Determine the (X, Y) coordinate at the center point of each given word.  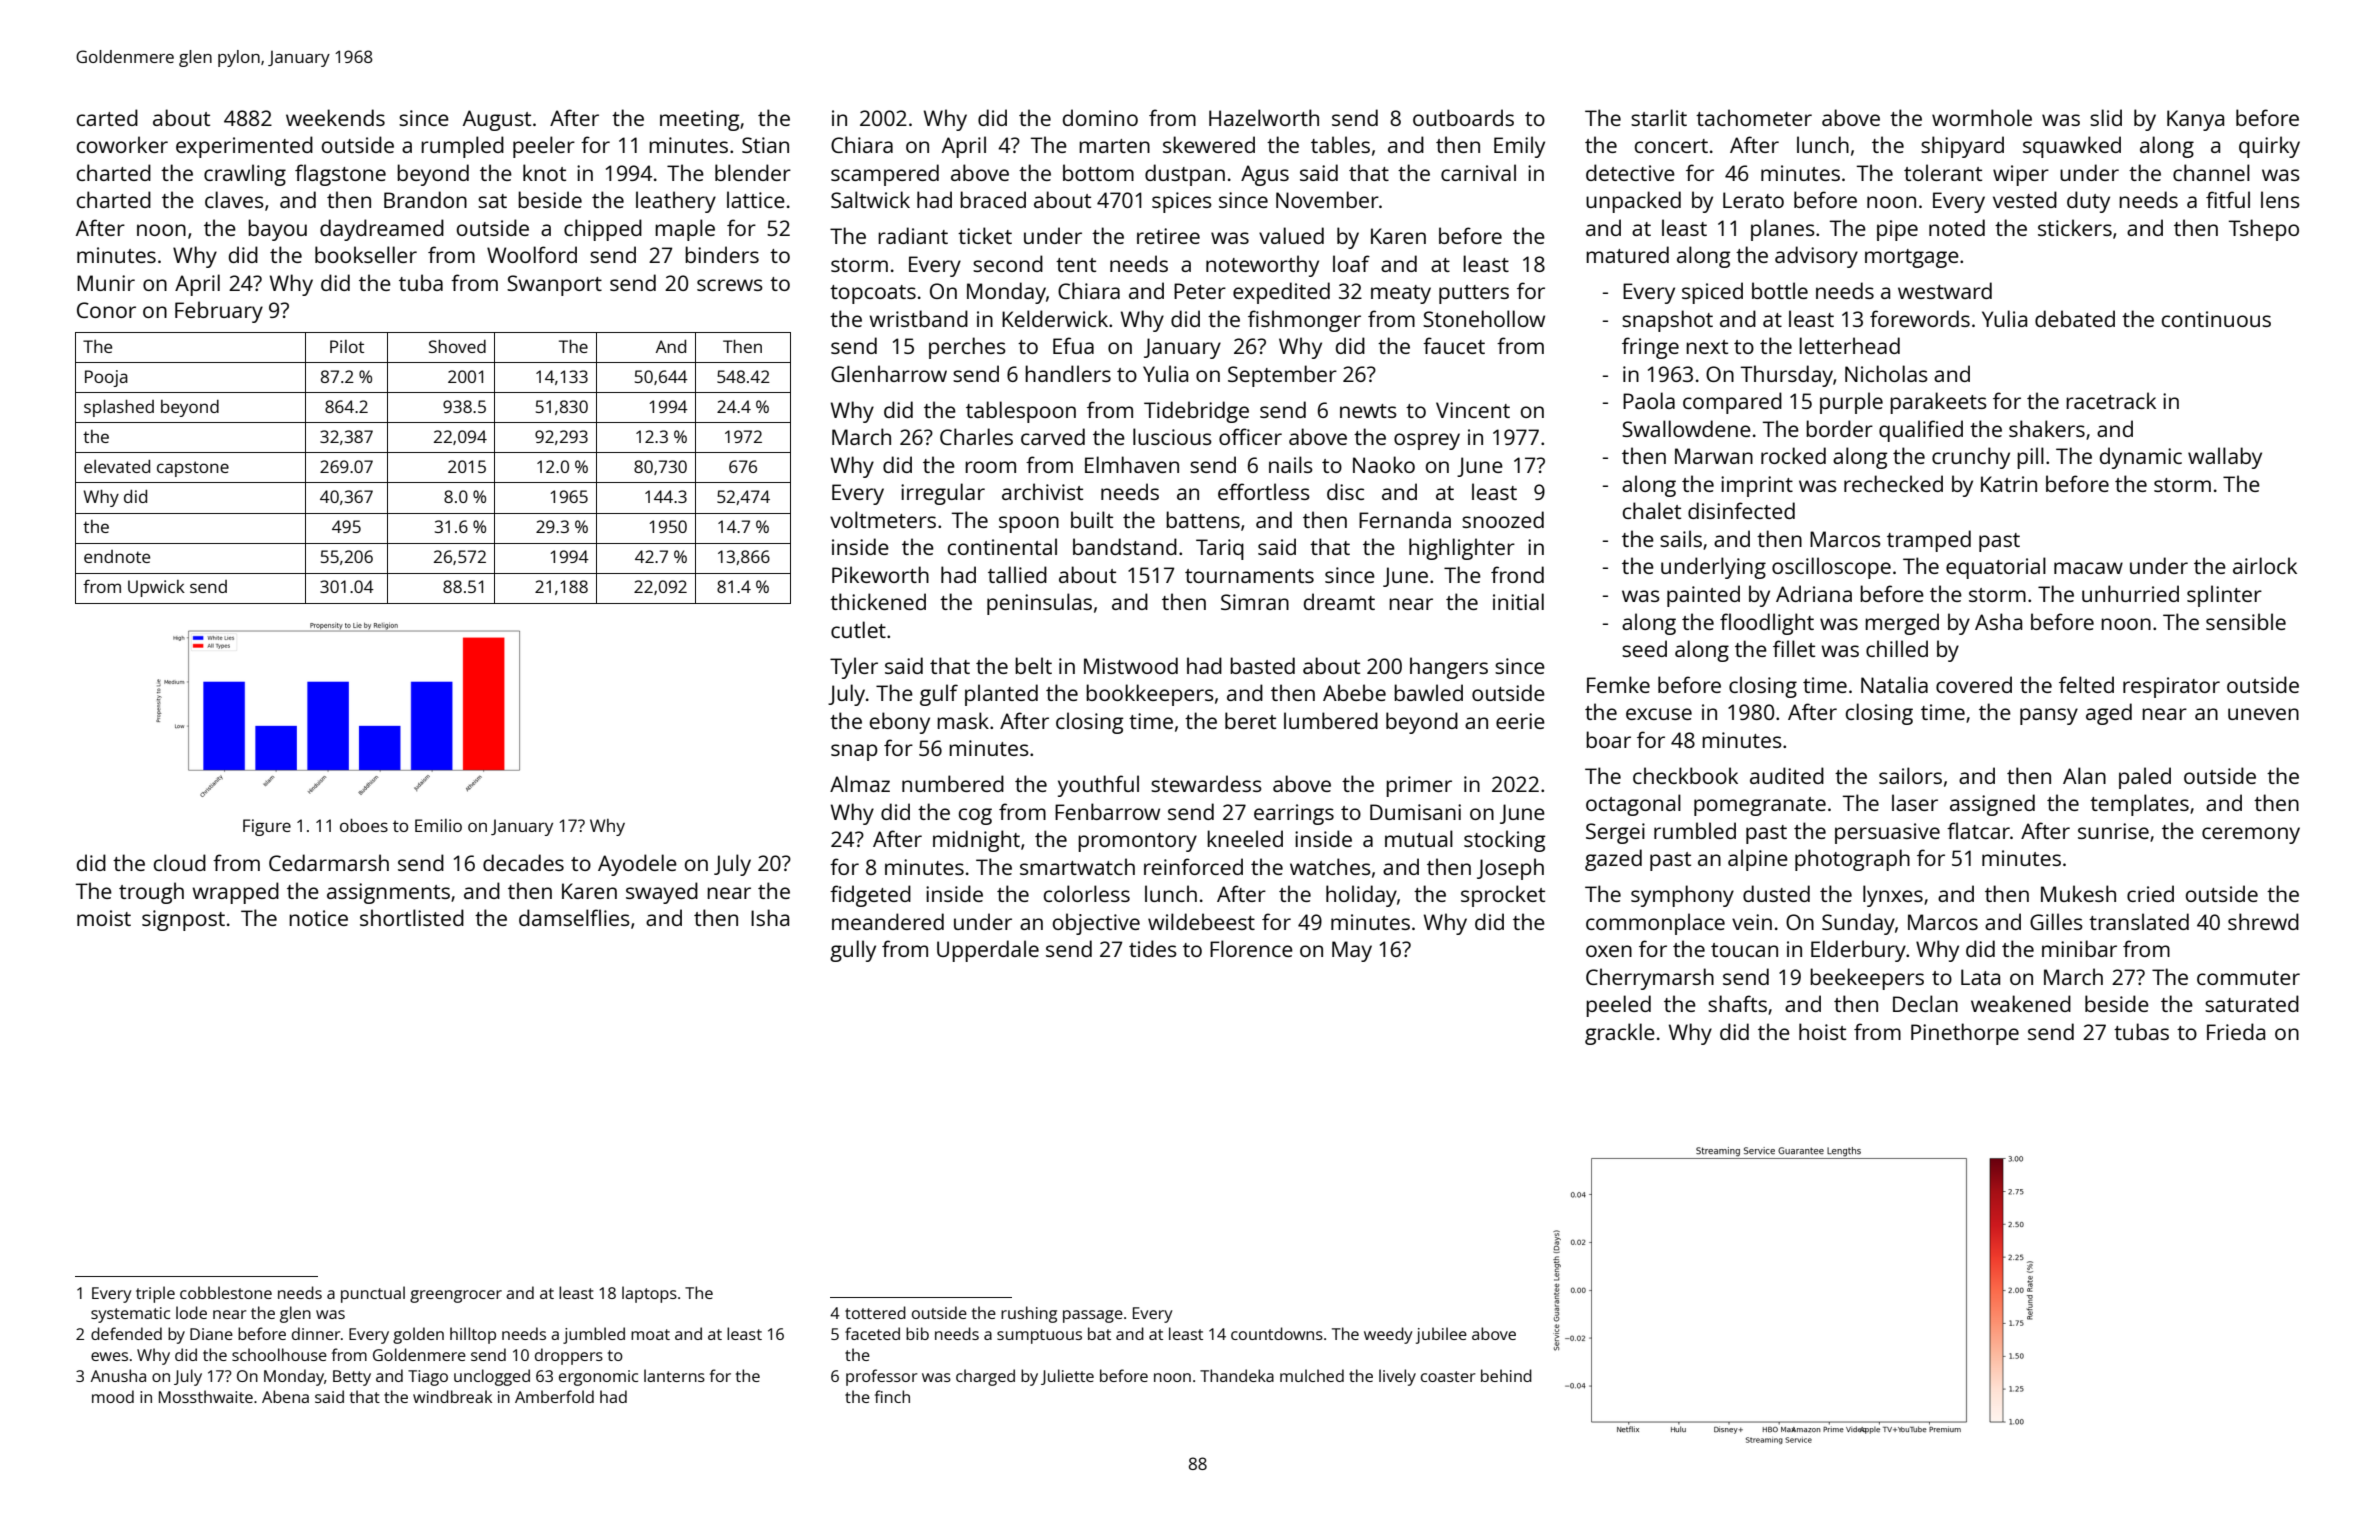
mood (113, 1396)
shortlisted (412, 917)
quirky (2269, 147)
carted (107, 117)
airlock (2265, 565)
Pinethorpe (1965, 1034)
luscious (1172, 436)
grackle (1620, 1034)
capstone (193, 469)
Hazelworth (1264, 117)
